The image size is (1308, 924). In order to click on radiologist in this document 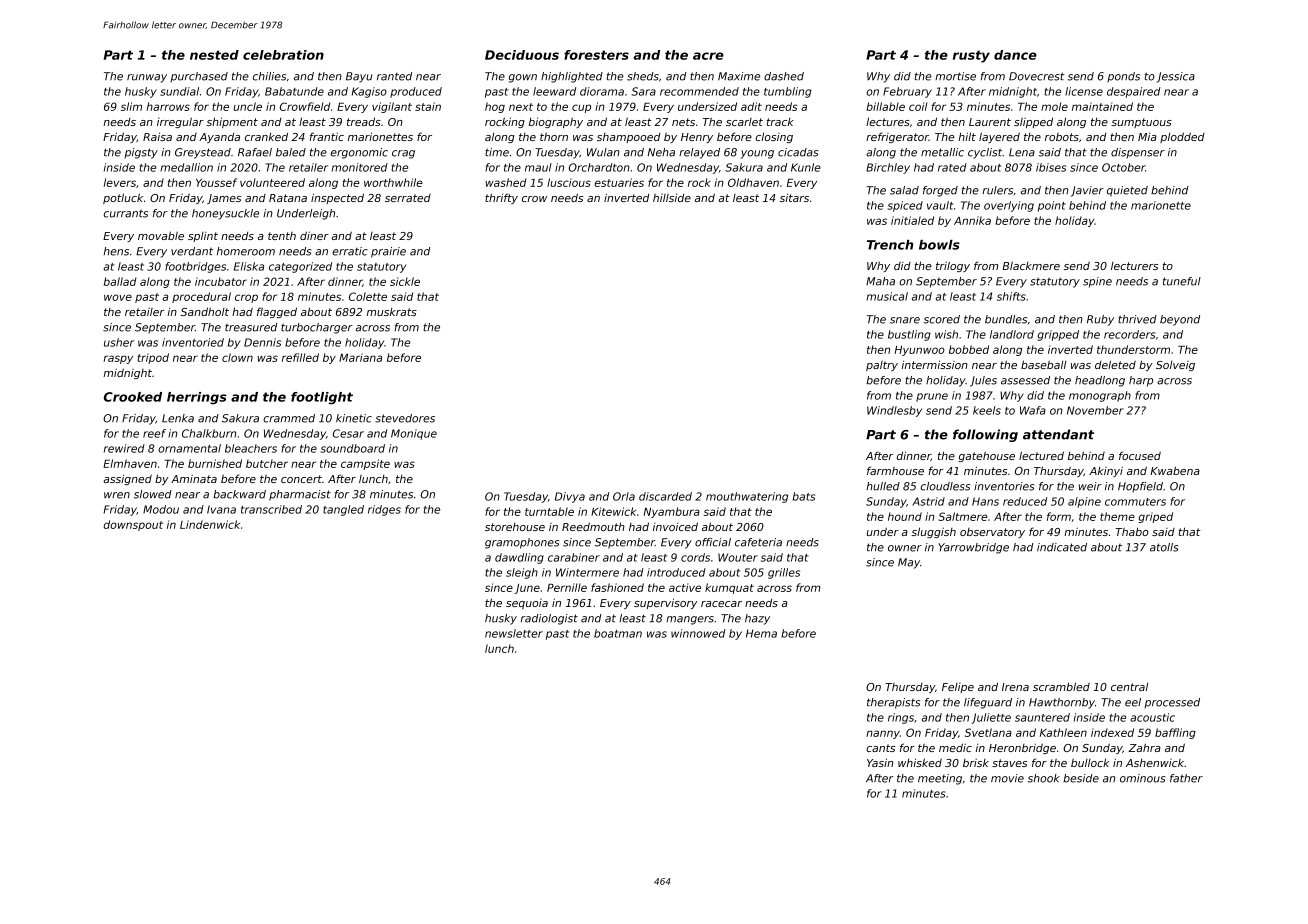, I will do `click(549, 619)`.
